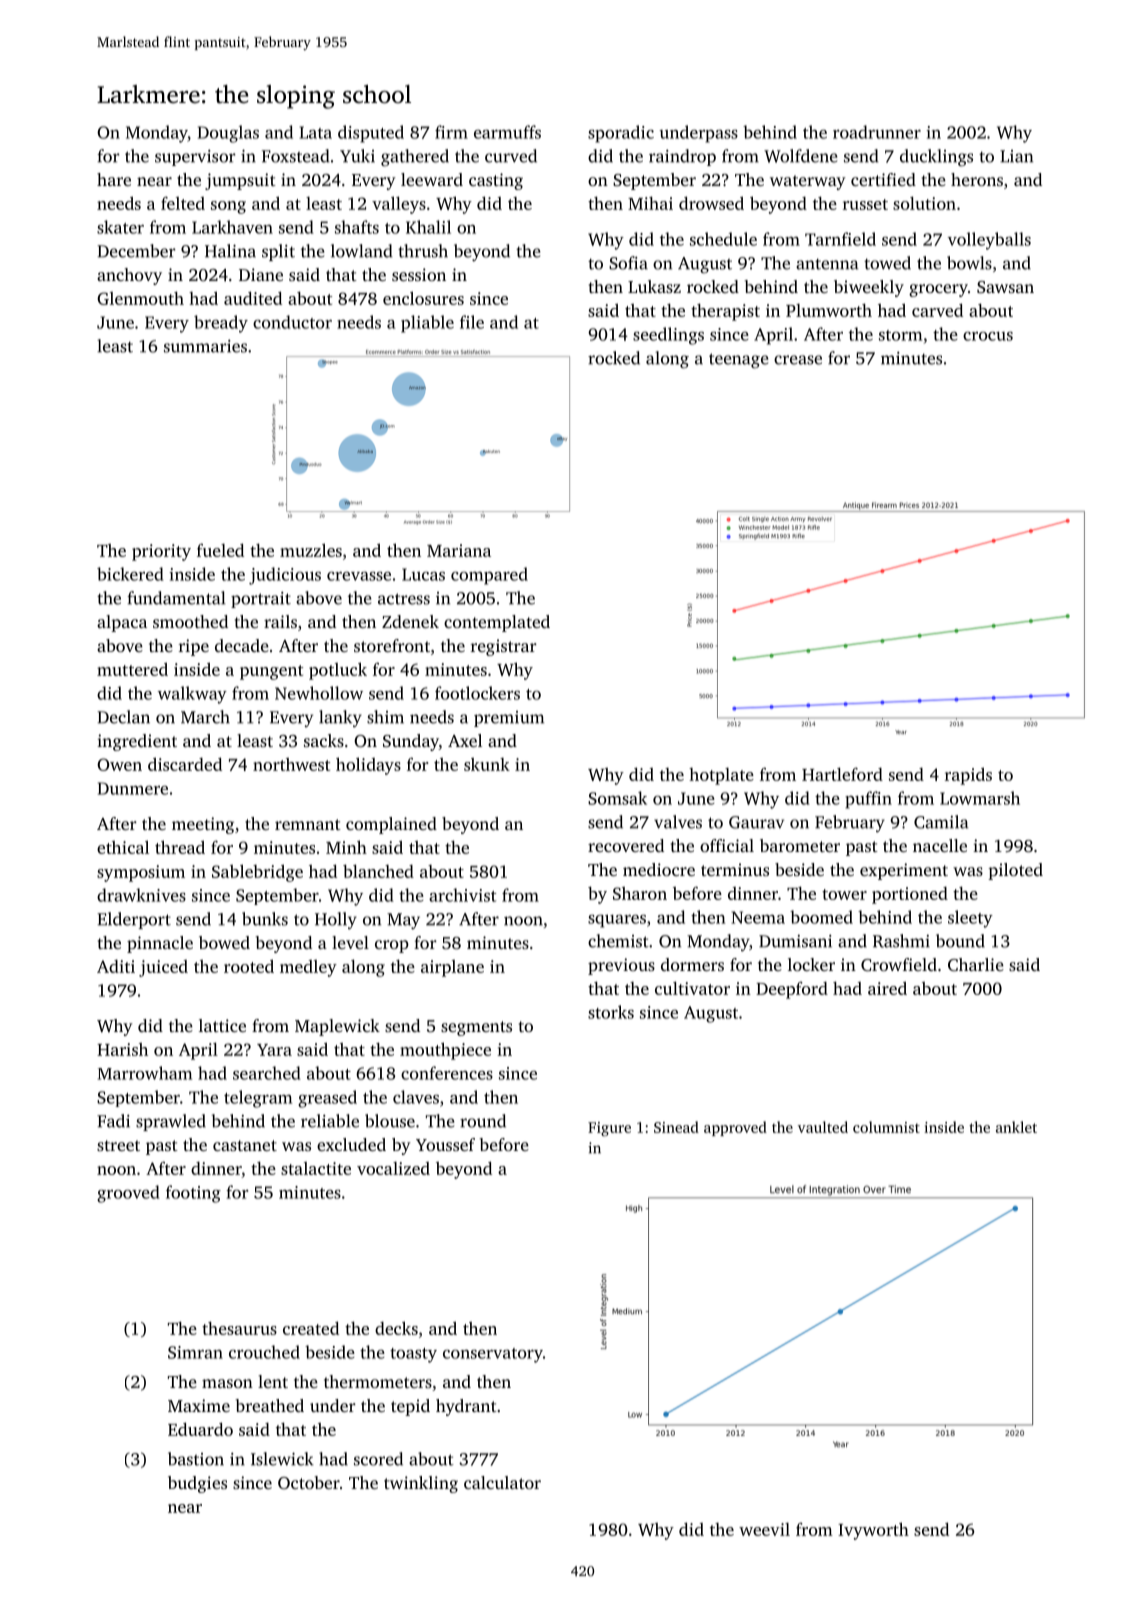 The width and height of the screenshot is (1141, 1614). Describe the element at coordinates (116, 966) in the screenshot. I see `Aditi` at that location.
